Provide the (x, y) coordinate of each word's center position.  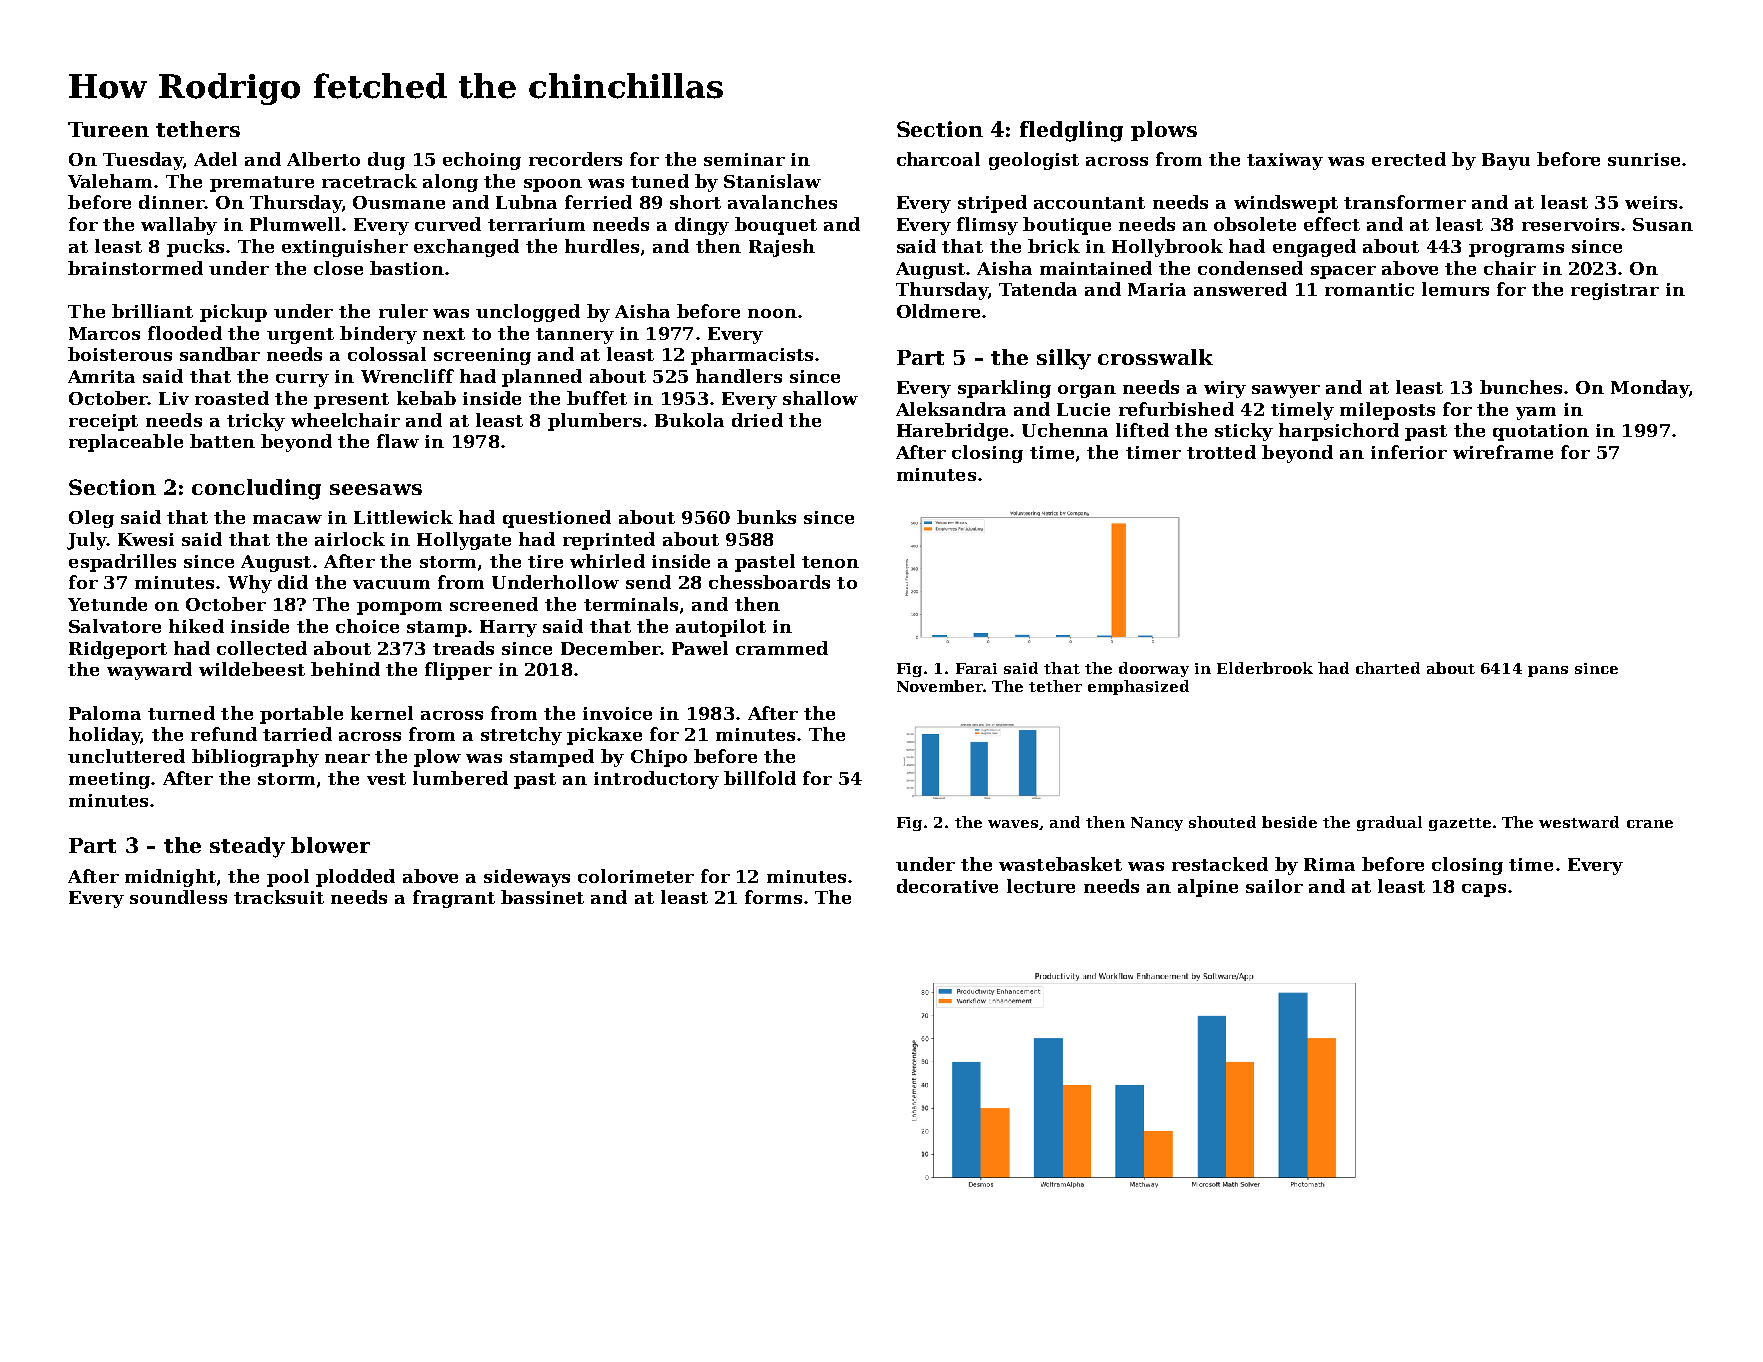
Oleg (91, 519)
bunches (1521, 387)
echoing (482, 161)
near (347, 758)
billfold (760, 778)
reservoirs (1570, 224)
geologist (1034, 161)
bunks (766, 517)
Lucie (1083, 409)
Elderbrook (1265, 668)
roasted (232, 398)
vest (386, 779)
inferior (1409, 452)
